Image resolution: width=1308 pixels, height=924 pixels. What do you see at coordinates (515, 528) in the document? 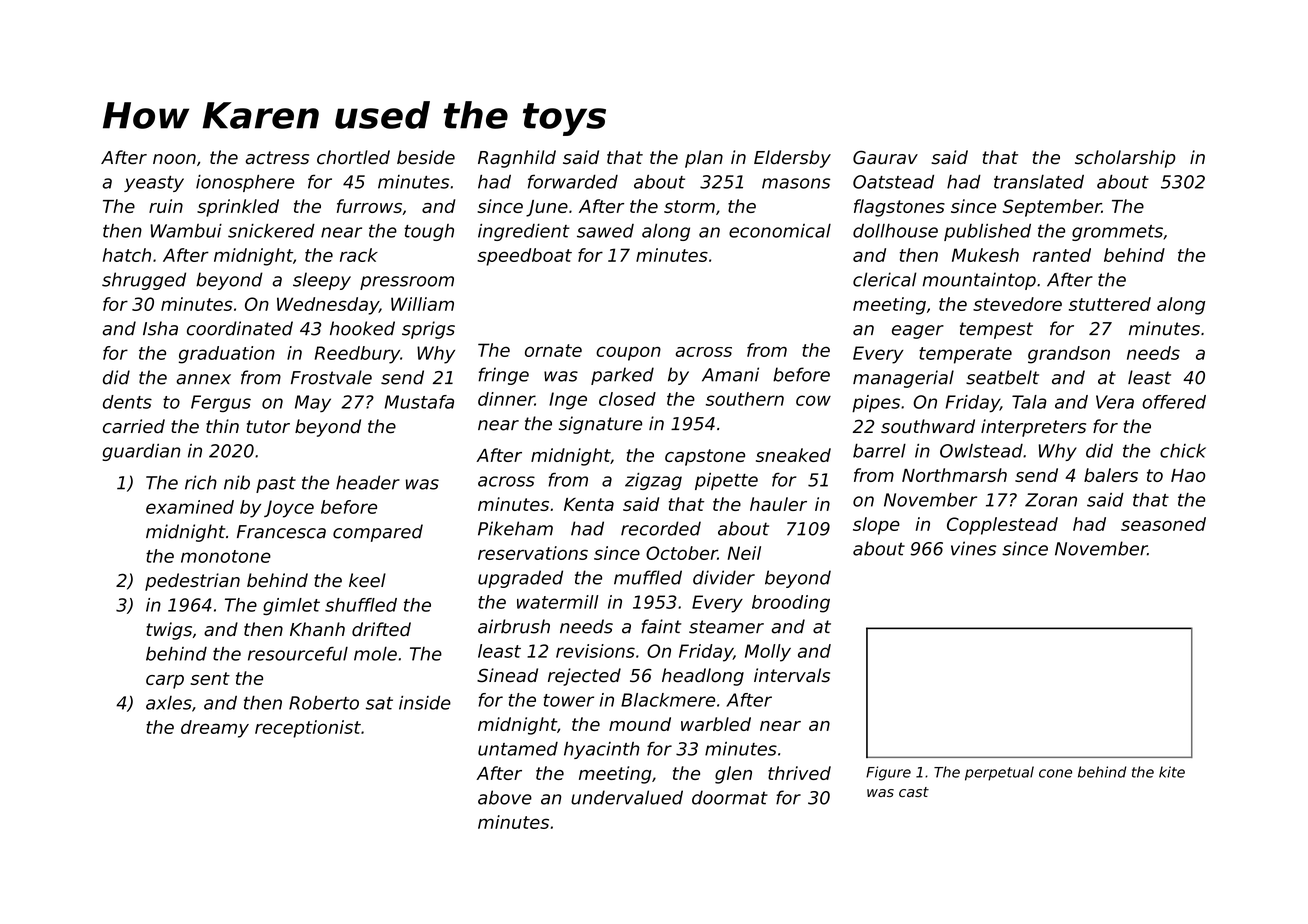
I see `Pikeham` at bounding box center [515, 528].
